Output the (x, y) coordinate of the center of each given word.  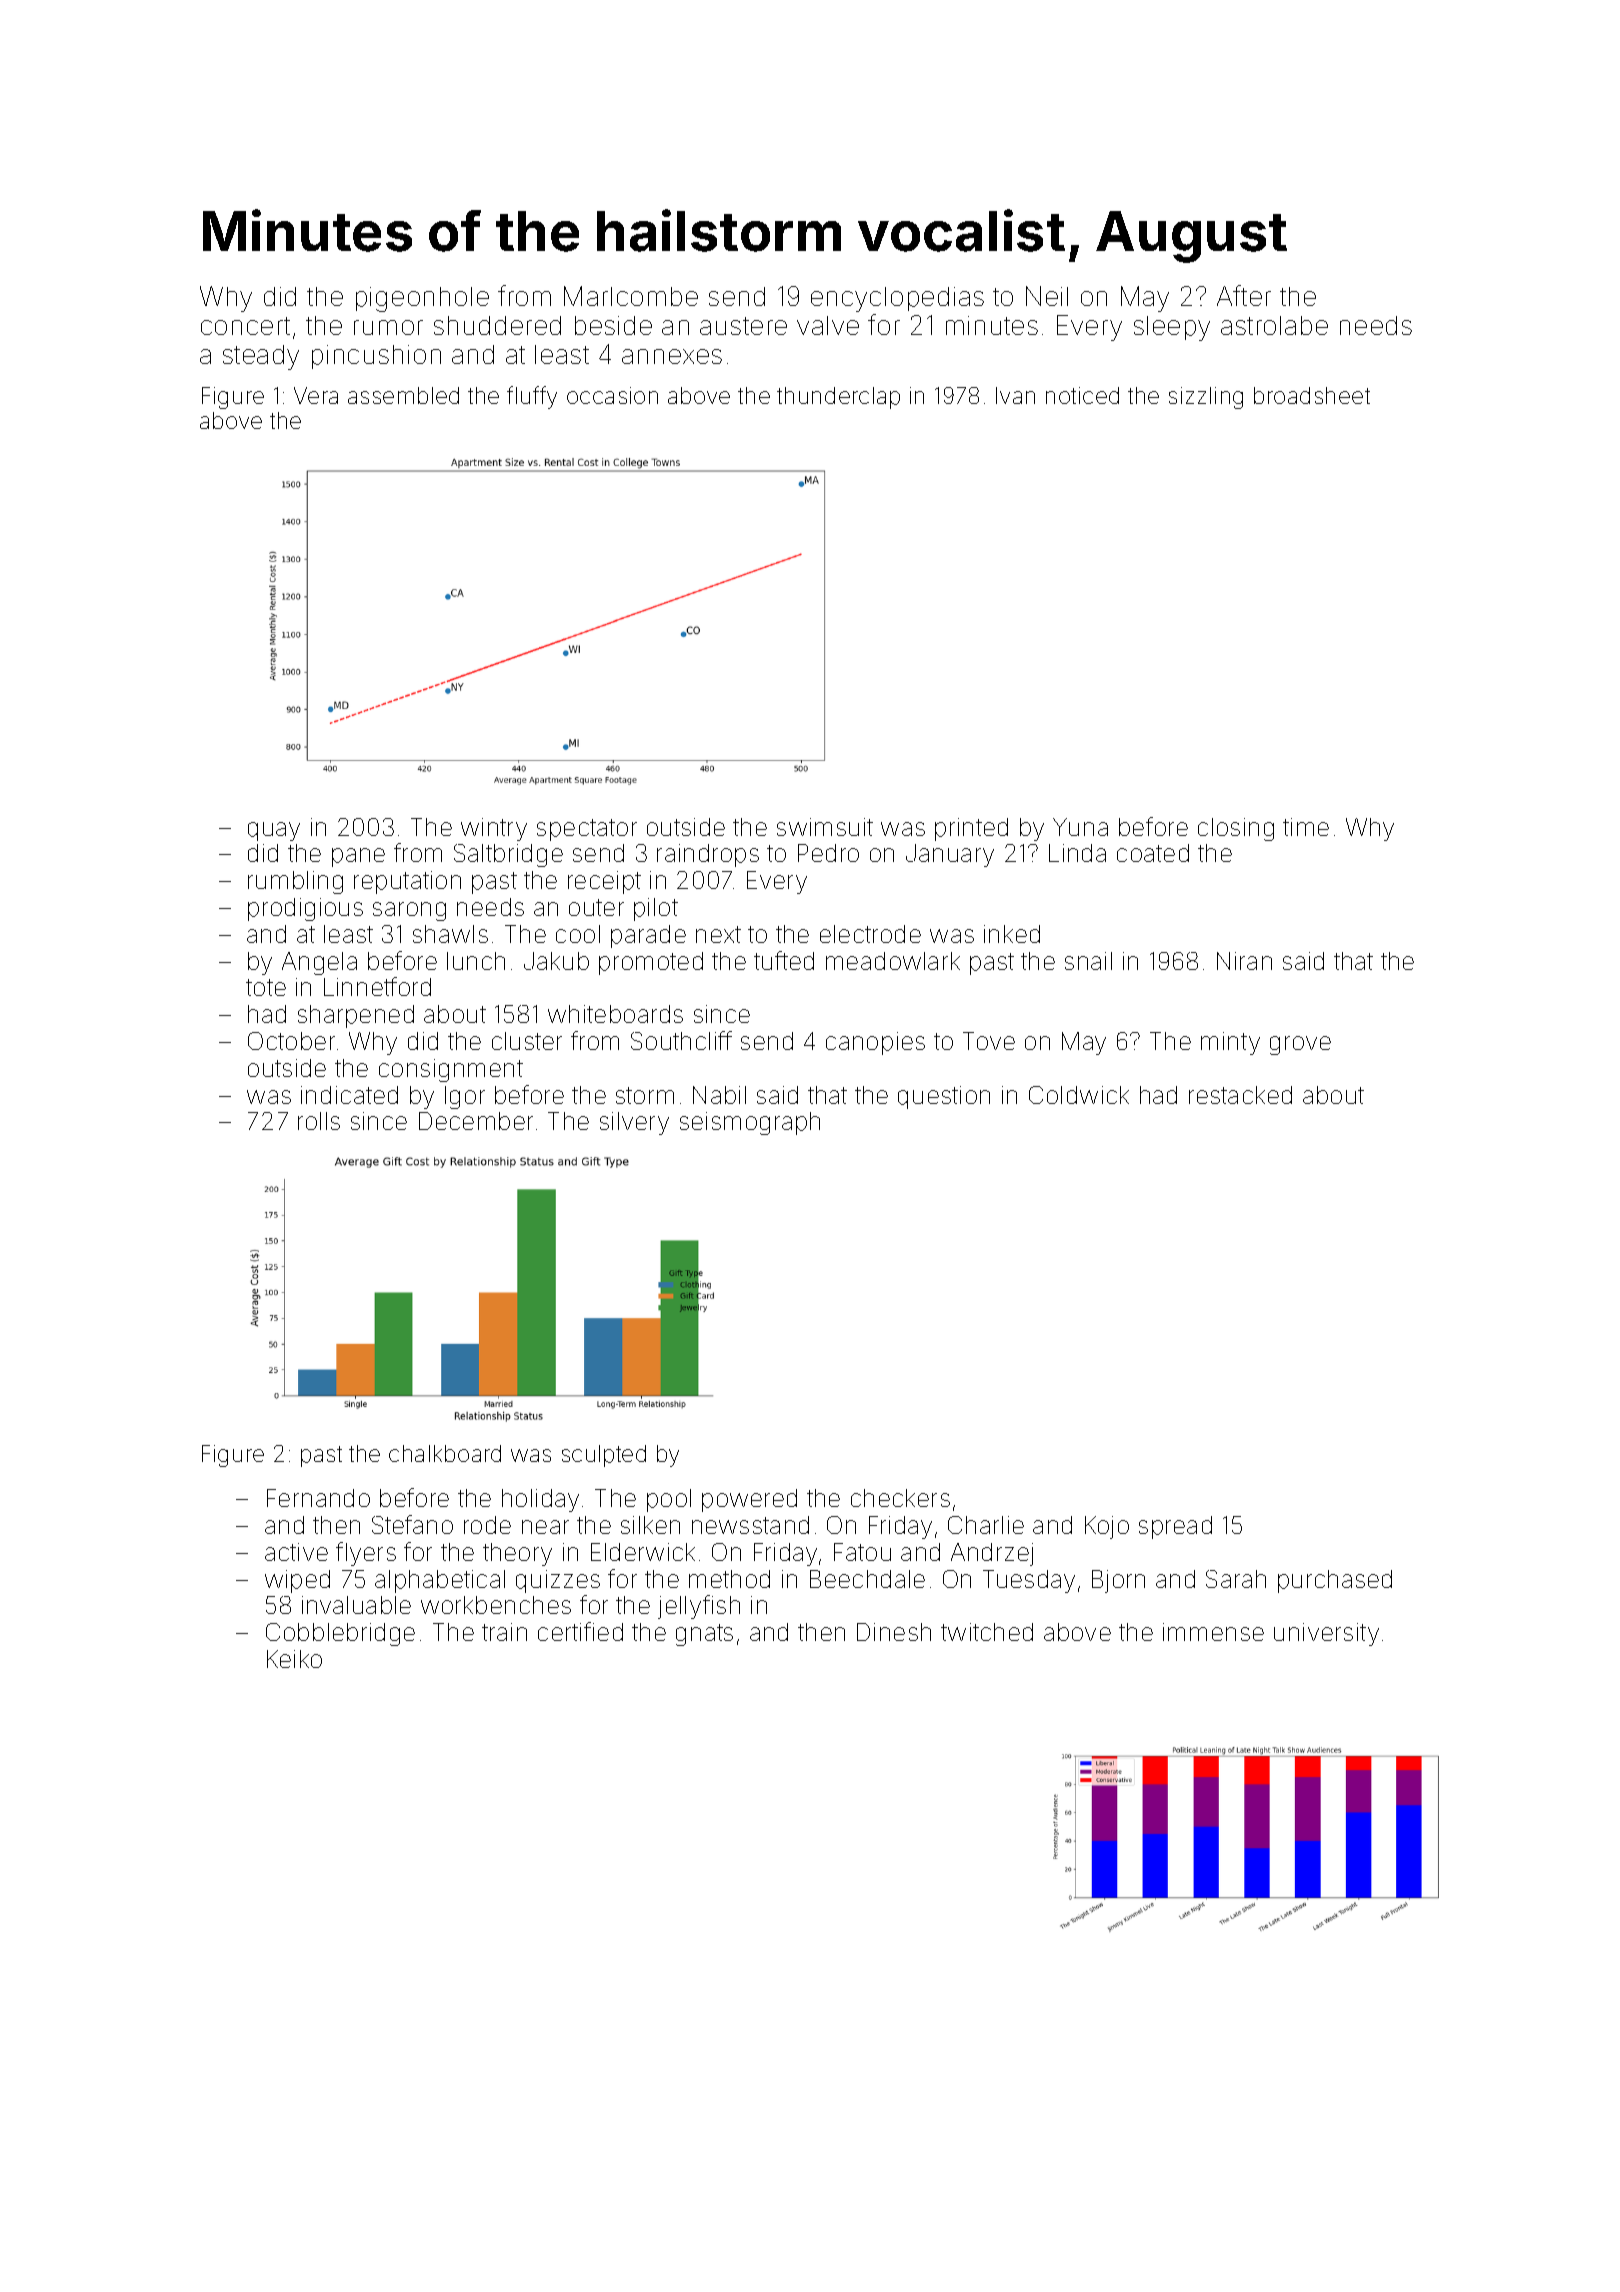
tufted (784, 960)
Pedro (828, 853)
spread (1175, 1527)
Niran (1244, 961)
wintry (494, 829)
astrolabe (1274, 325)
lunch (476, 961)
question (944, 1097)
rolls (319, 1121)
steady (261, 357)
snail (1088, 961)
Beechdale (867, 1579)
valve (828, 325)
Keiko (294, 1659)
